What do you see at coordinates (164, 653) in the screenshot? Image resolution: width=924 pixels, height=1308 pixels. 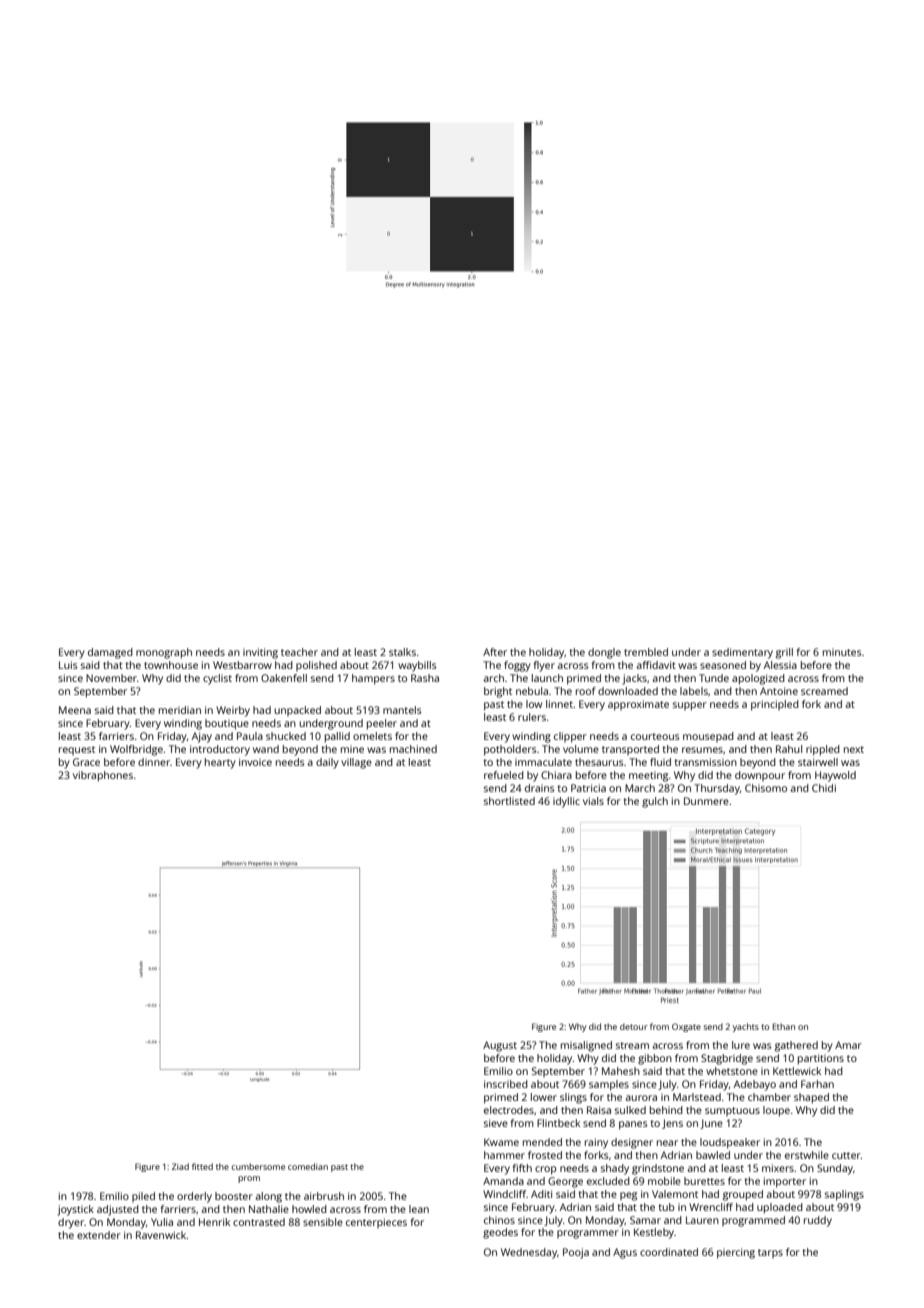 I see `monograph` at bounding box center [164, 653].
